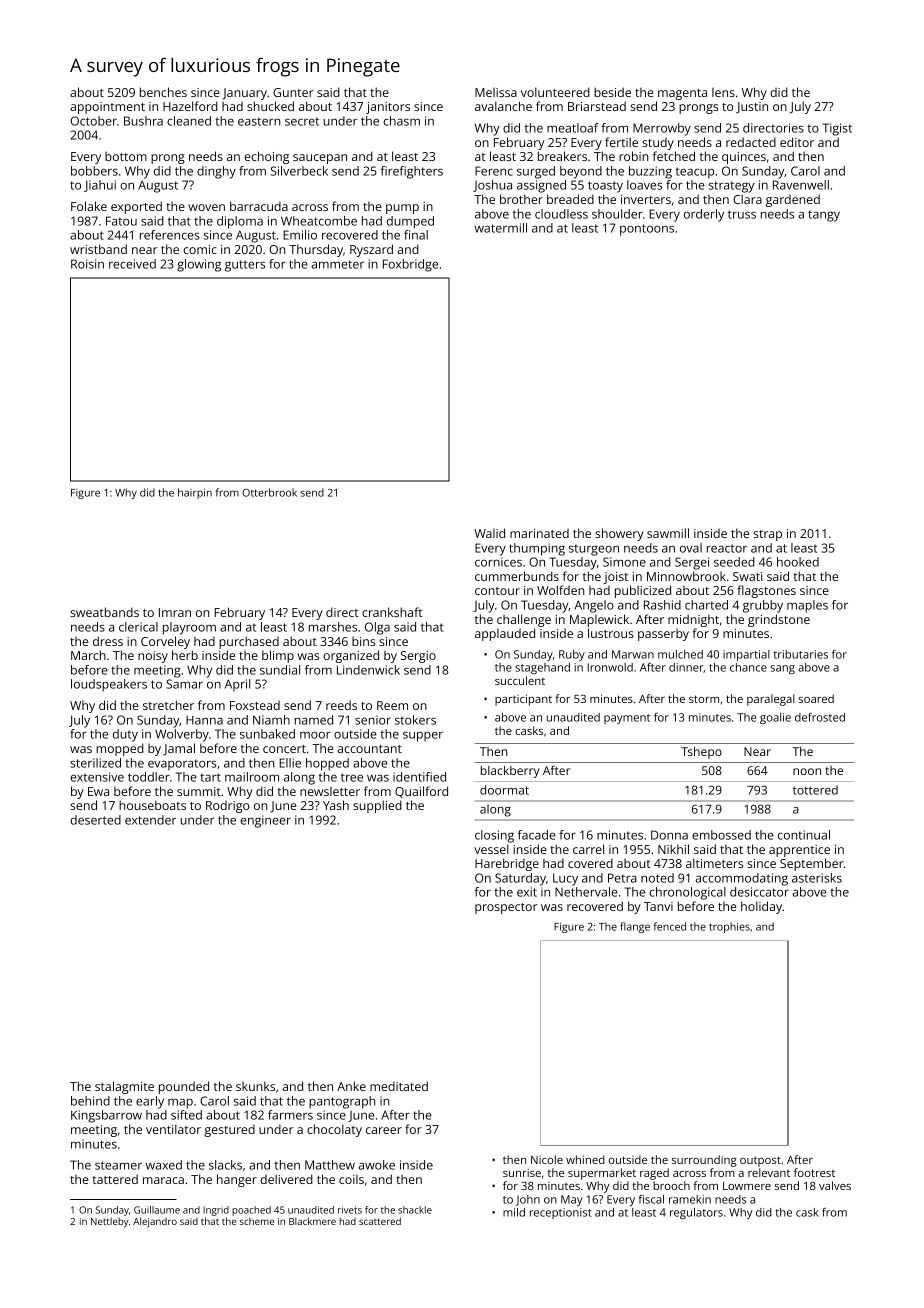 This document has height=1308, width=924. Describe the element at coordinates (175, 612) in the document. I see `Imran` at that location.
